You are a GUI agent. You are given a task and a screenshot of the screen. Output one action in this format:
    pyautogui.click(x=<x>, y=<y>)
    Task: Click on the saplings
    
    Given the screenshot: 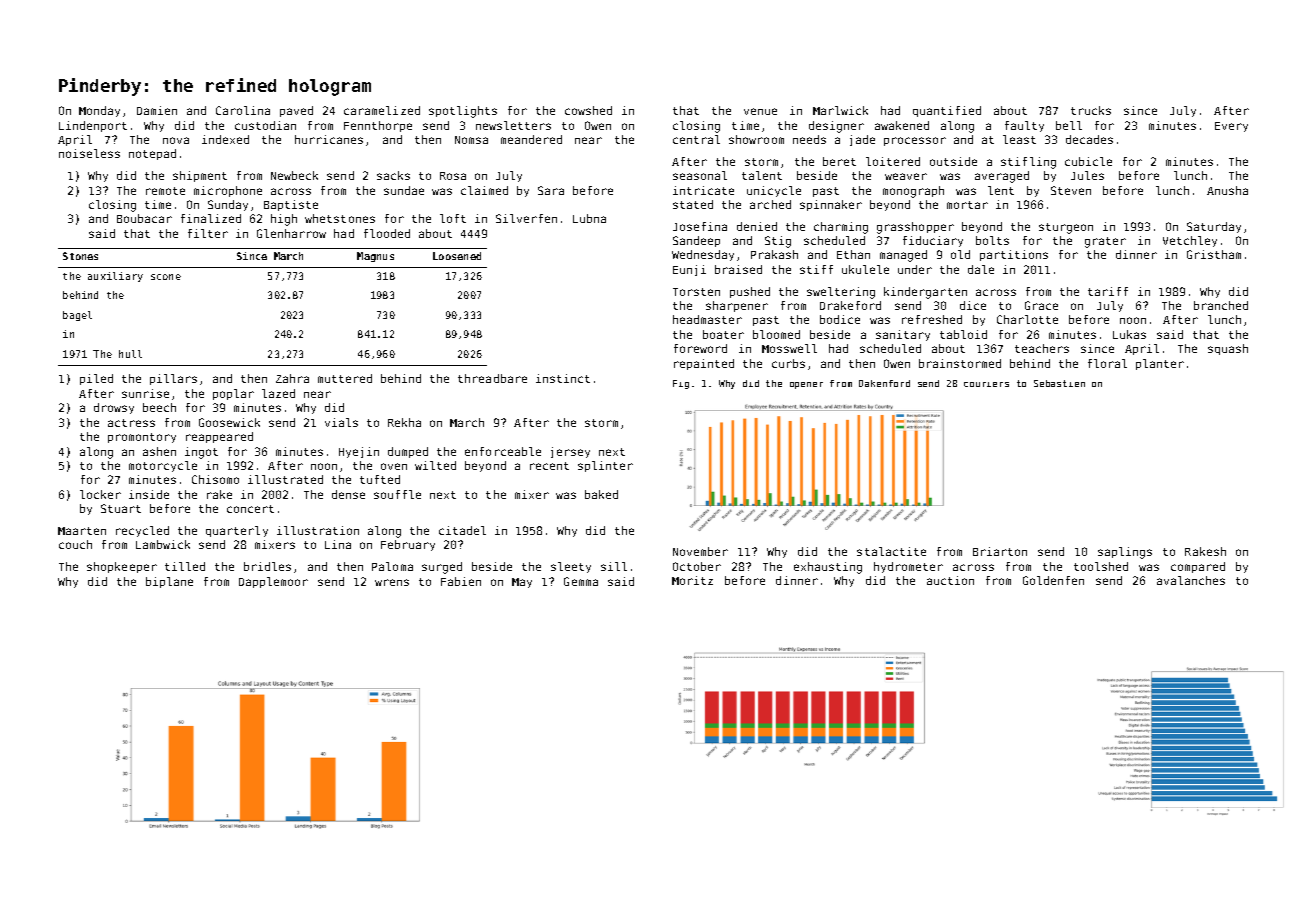 What is the action you would take?
    pyautogui.click(x=1125, y=553)
